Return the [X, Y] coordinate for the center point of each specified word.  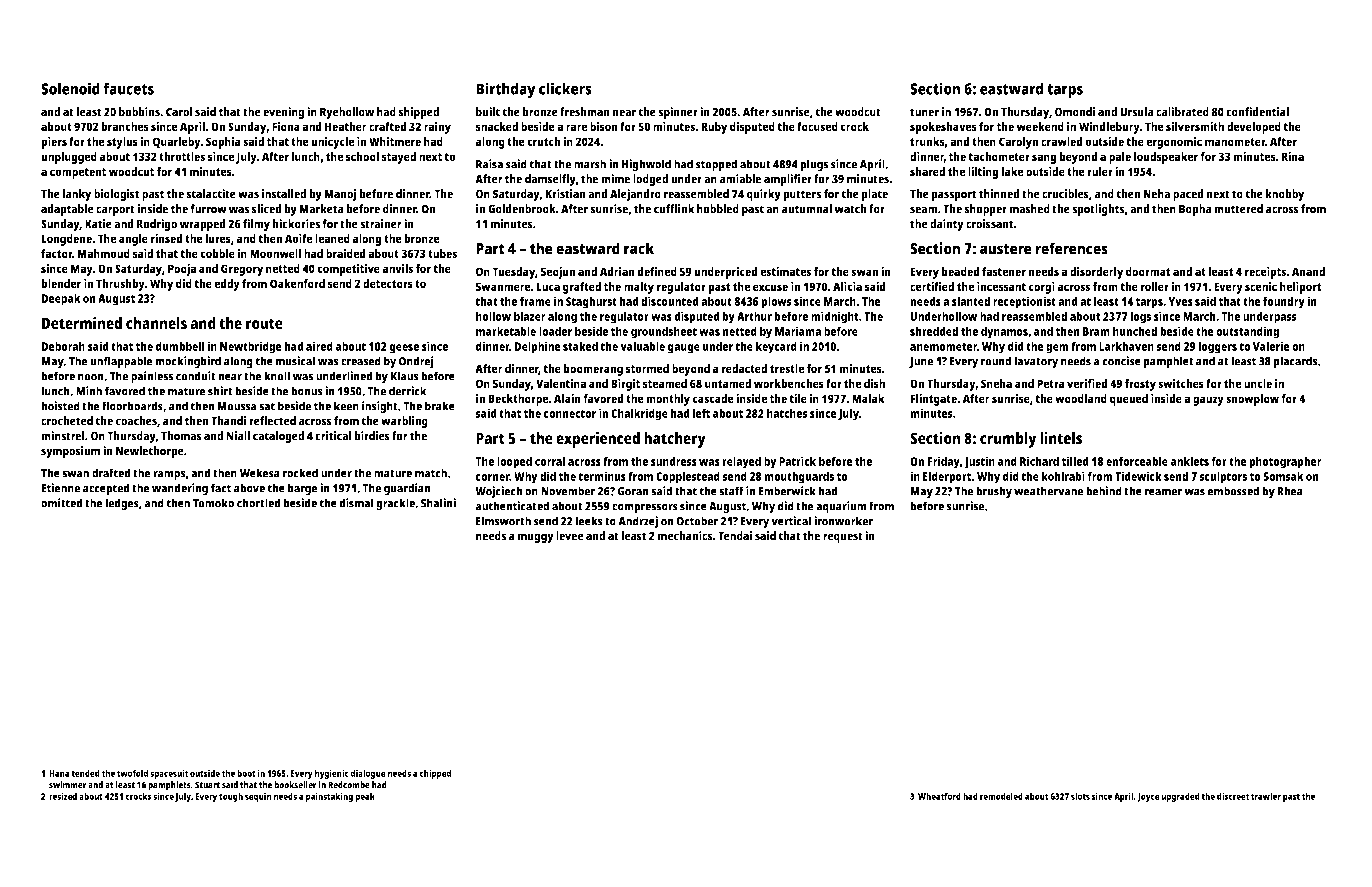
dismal [356, 503]
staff [731, 491]
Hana [59, 773]
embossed [1233, 491]
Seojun [558, 273]
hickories [296, 224]
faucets [128, 88]
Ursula [1137, 112]
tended [85, 773]
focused [817, 126]
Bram [1096, 331]
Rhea [1290, 491]
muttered [1238, 209]
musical [295, 361]
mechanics [685, 536]
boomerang [593, 370]
